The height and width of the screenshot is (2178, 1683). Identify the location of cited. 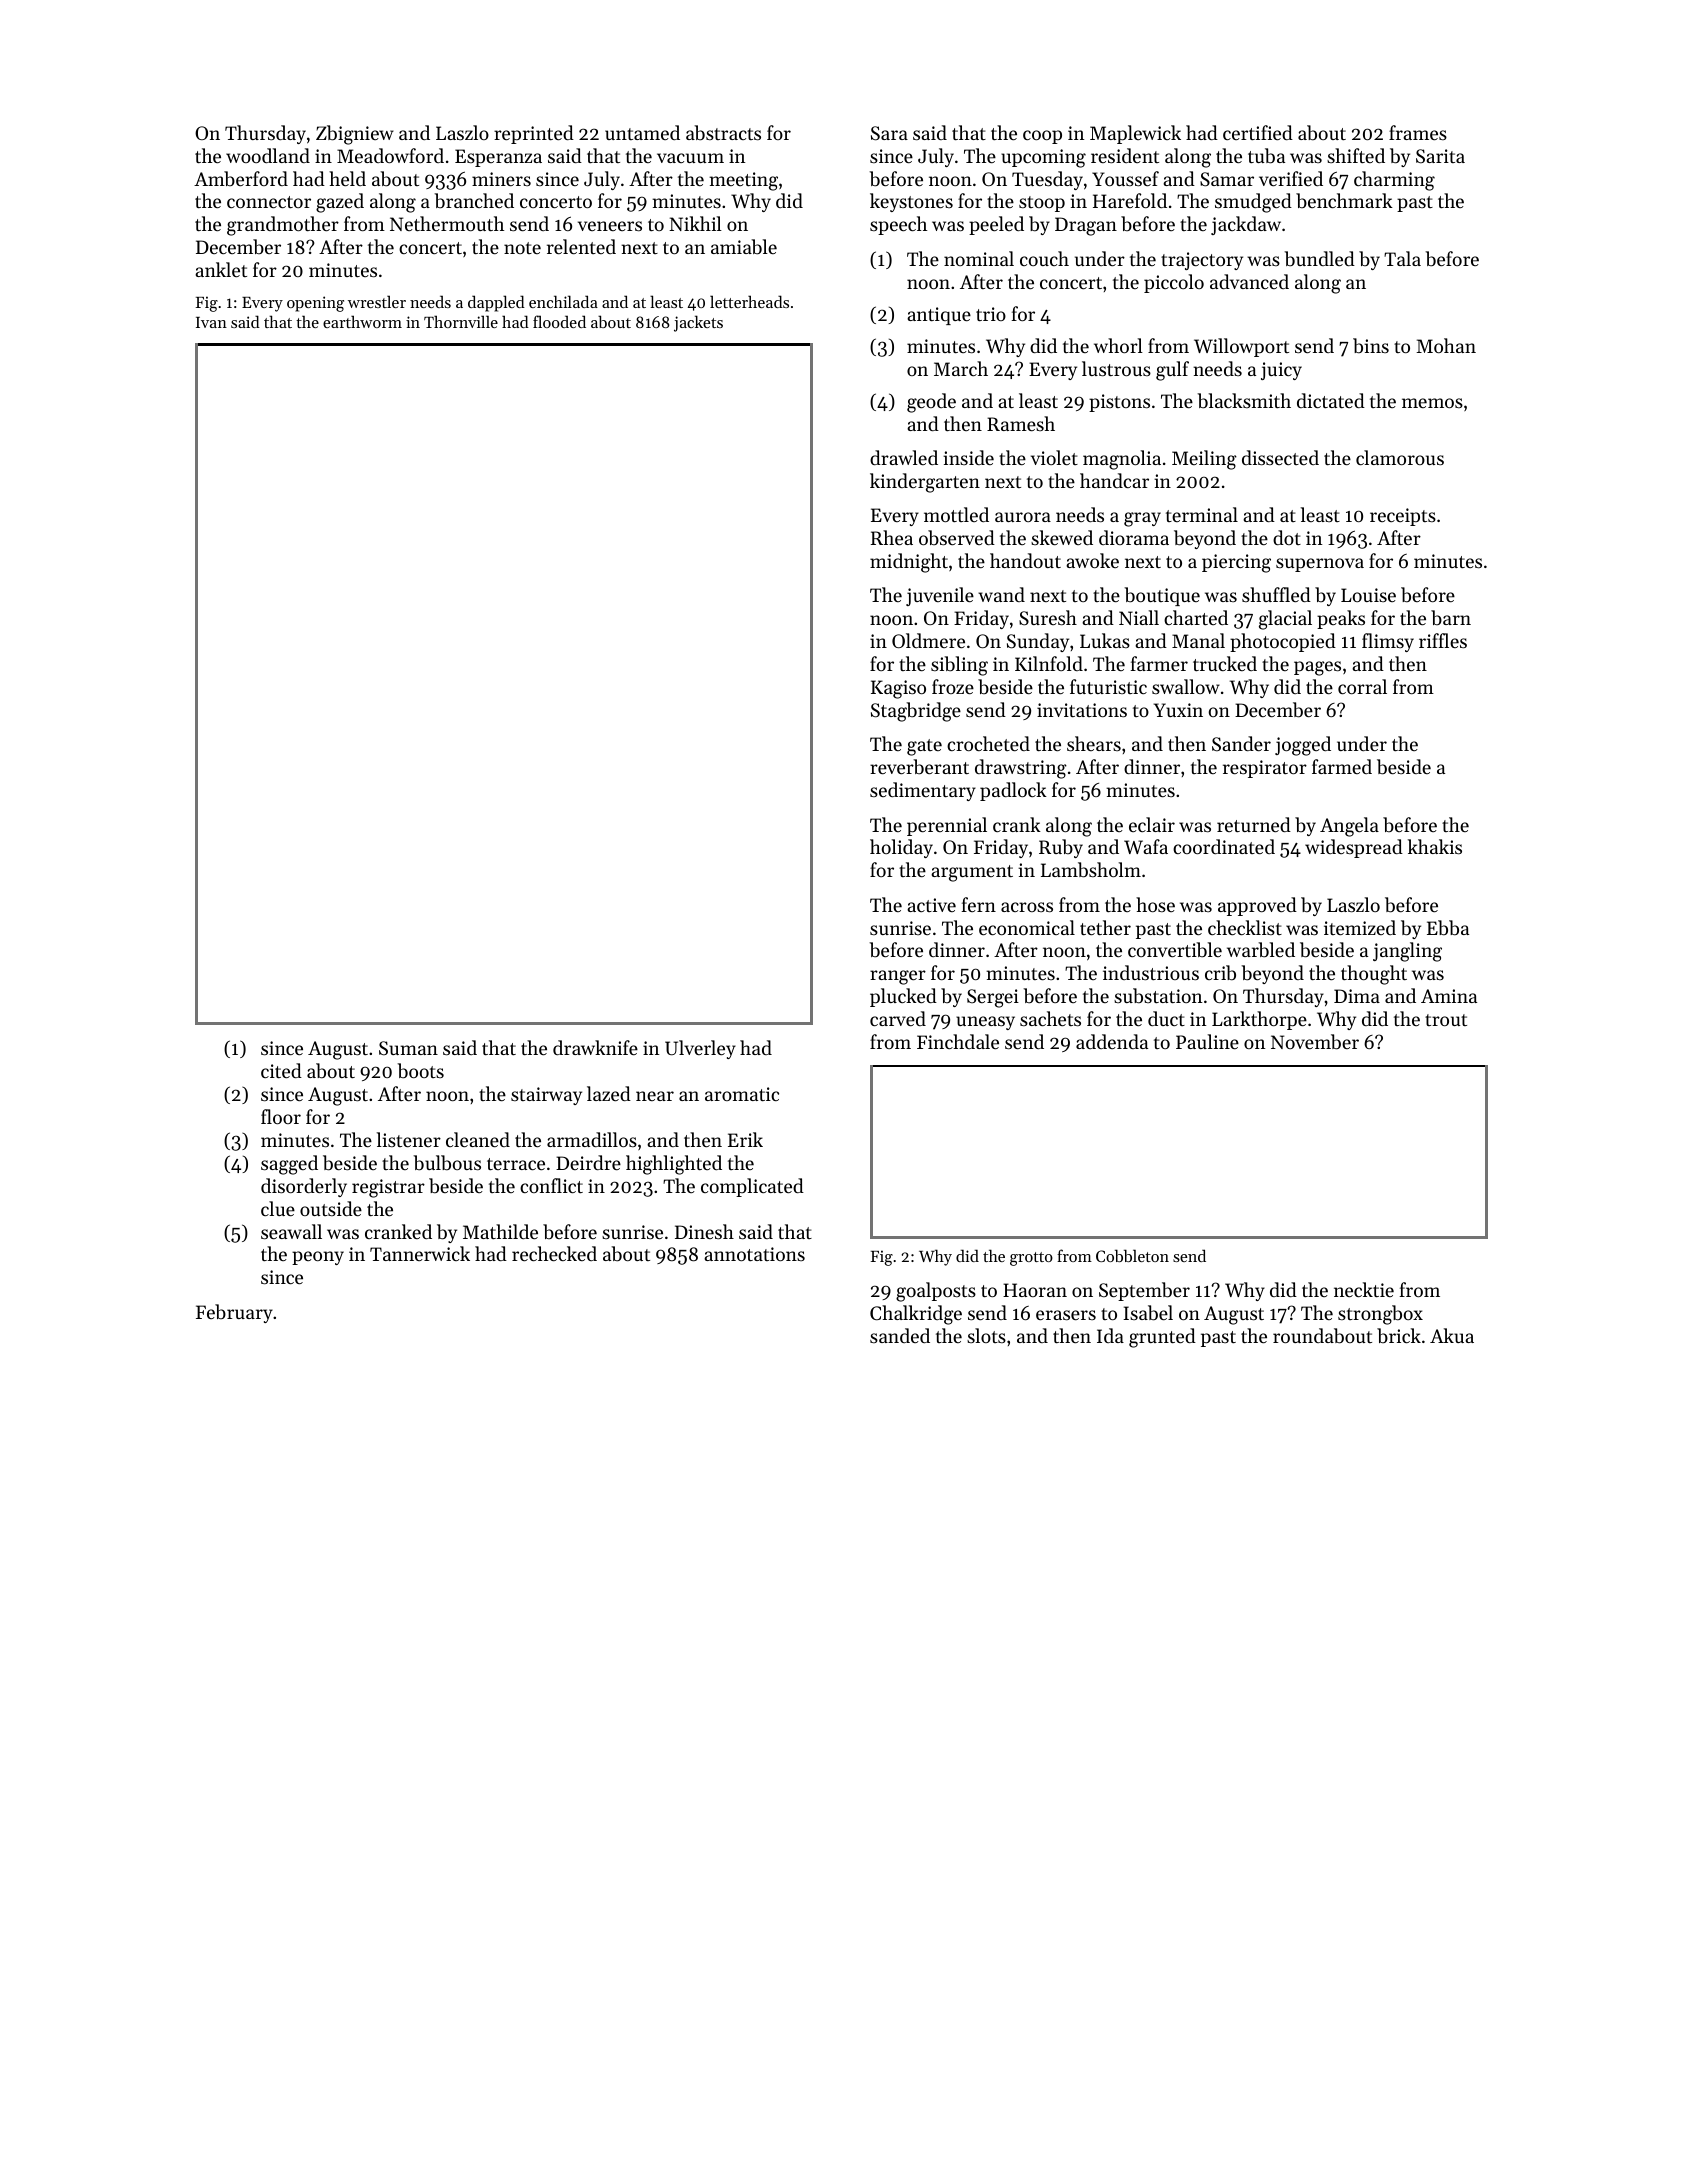
(281, 1070).
